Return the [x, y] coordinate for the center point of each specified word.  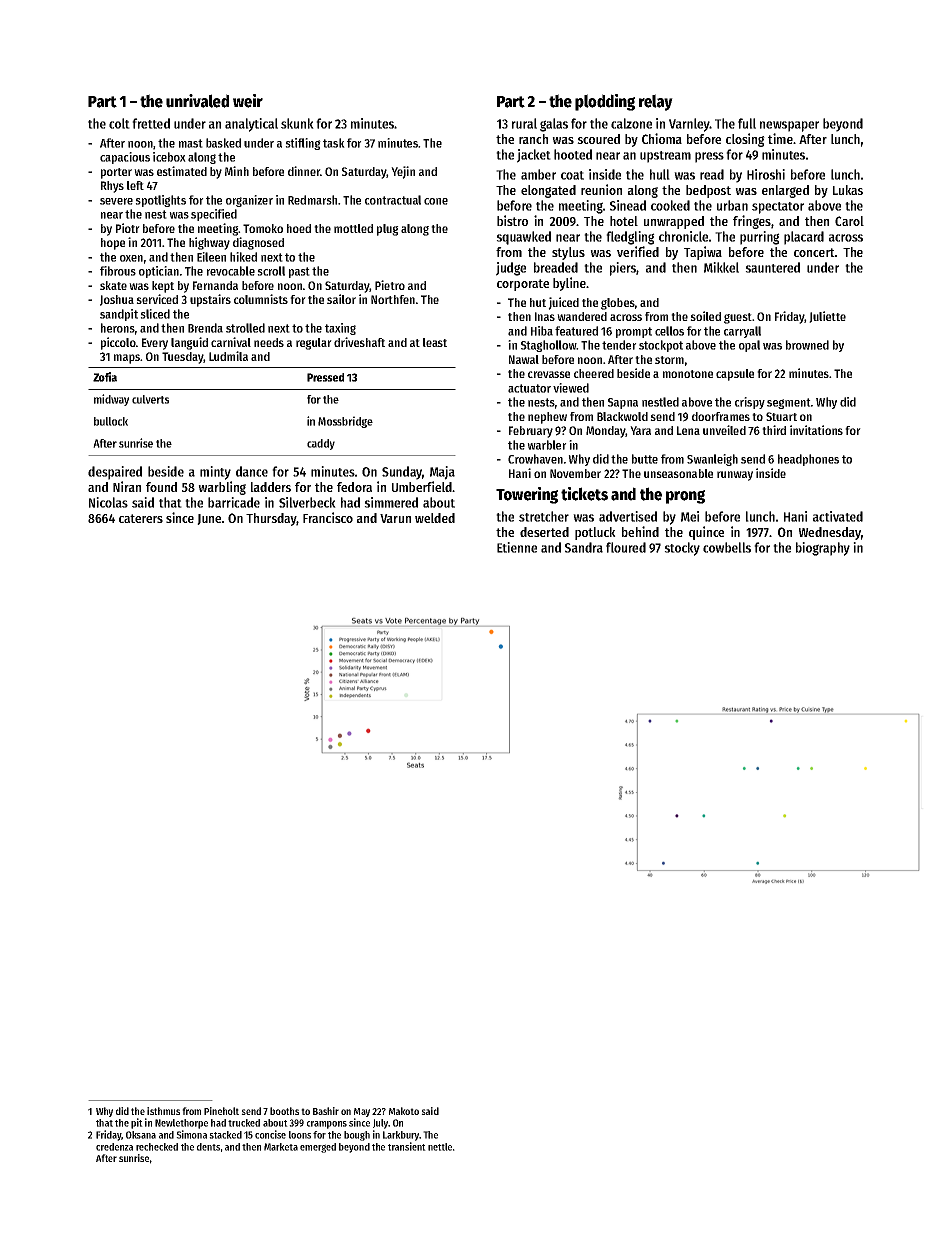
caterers [141, 518]
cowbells [727, 547]
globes [618, 304]
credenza [114, 1147]
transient [407, 1146]
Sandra [584, 547]
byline [569, 284]
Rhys [112, 187]
